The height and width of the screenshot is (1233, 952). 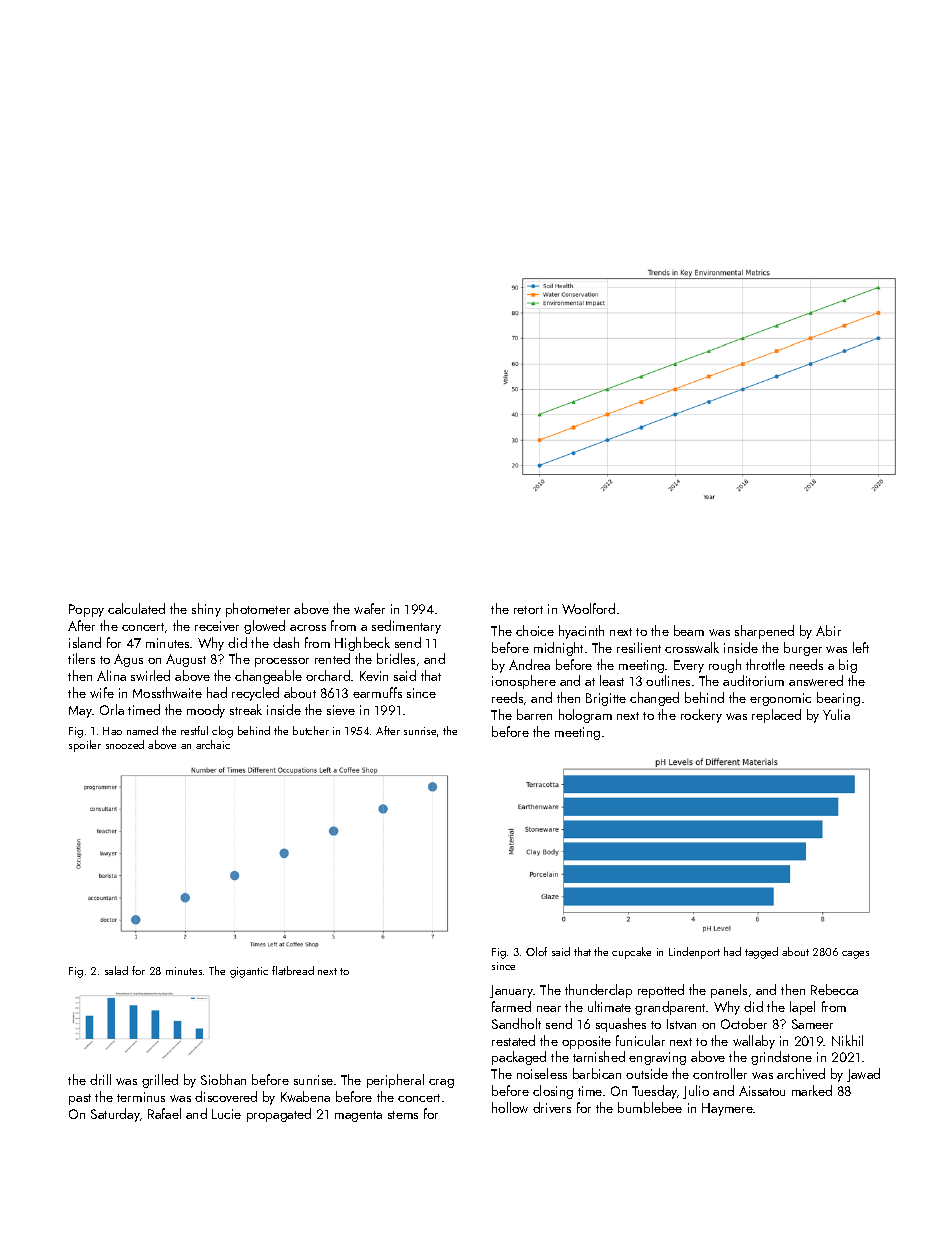 I want to click on Olof, so click(x=536, y=951).
